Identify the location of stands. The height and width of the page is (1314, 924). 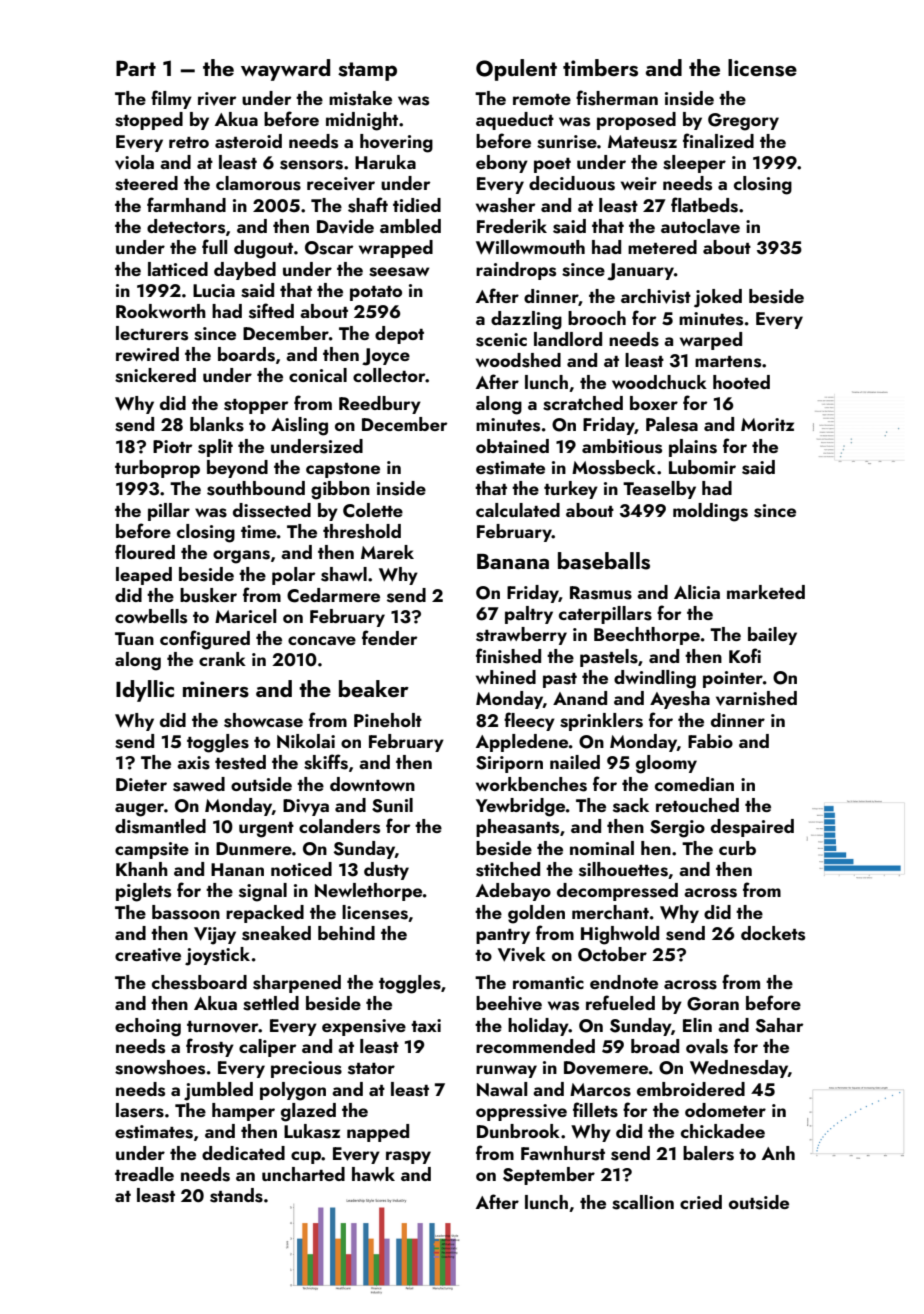
(236, 1195).
